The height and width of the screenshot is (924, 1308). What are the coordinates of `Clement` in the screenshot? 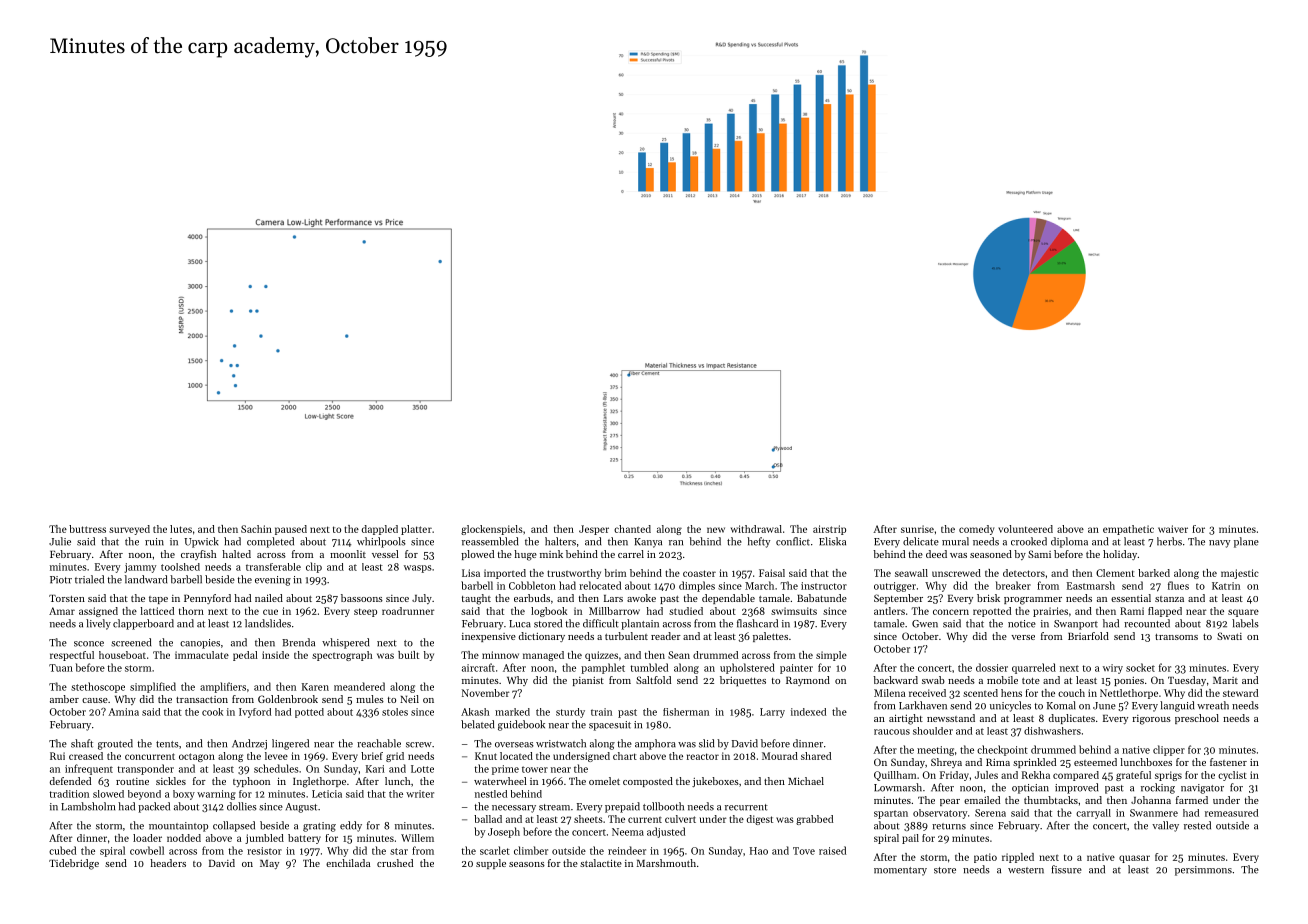 It's located at (1115, 573).
